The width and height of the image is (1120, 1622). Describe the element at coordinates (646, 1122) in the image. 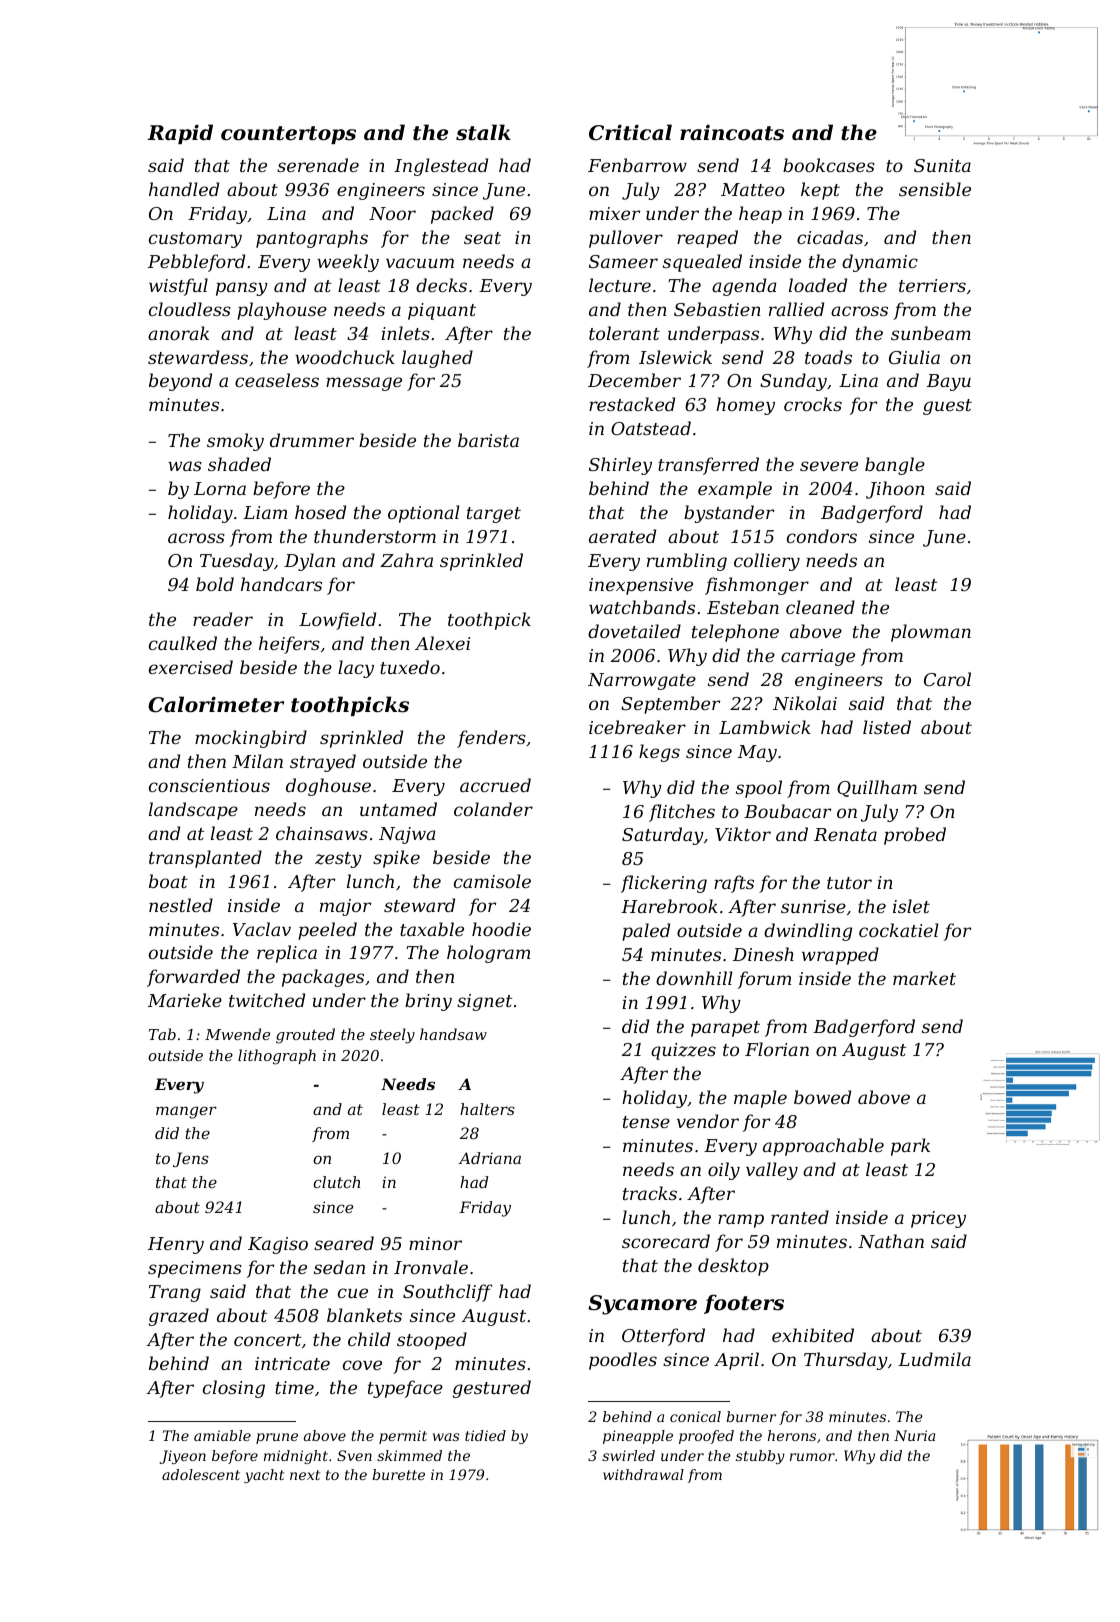

I see `tense` at that location.
